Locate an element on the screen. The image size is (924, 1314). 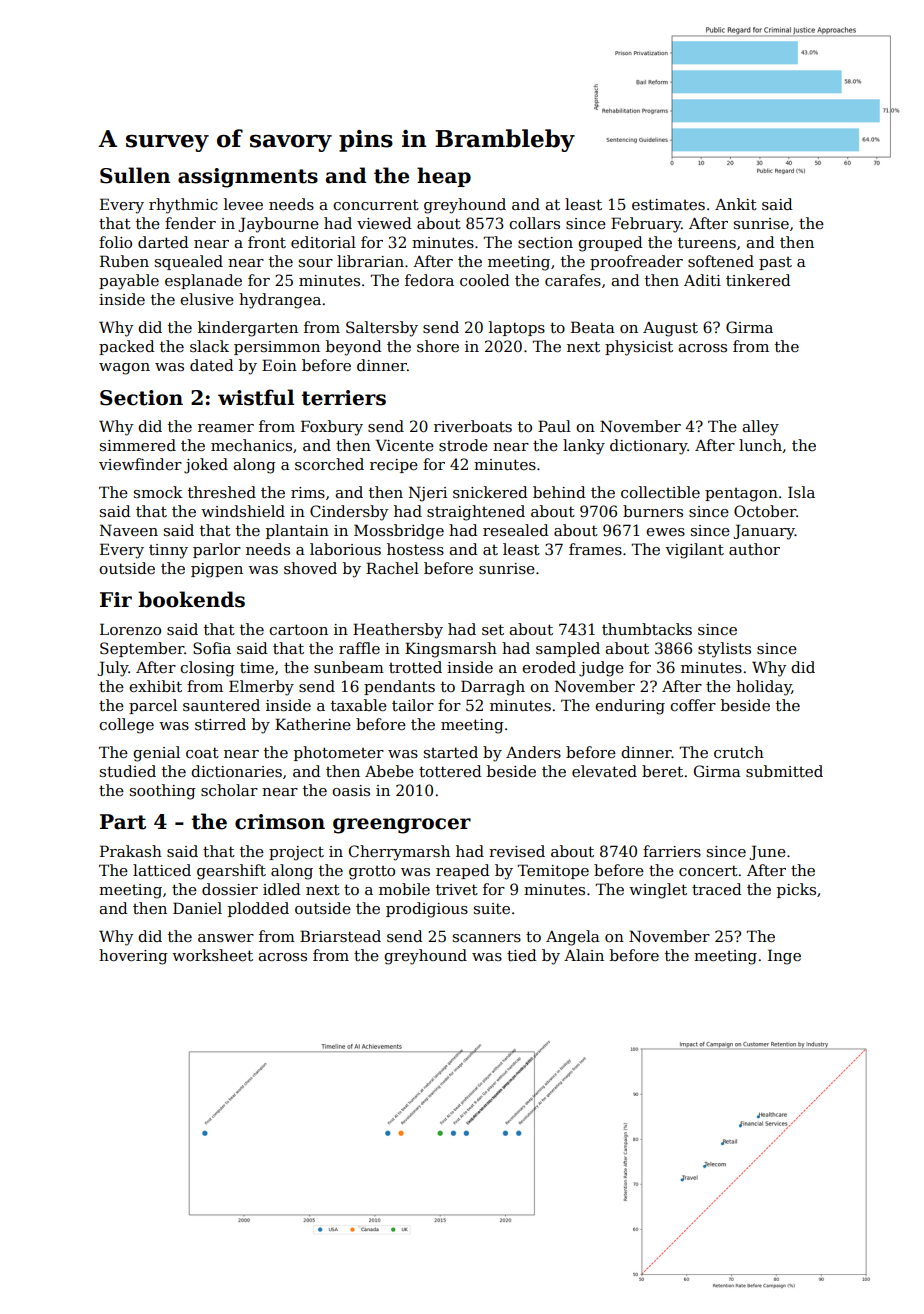
pentagon is located at coordinates (741, 495).
